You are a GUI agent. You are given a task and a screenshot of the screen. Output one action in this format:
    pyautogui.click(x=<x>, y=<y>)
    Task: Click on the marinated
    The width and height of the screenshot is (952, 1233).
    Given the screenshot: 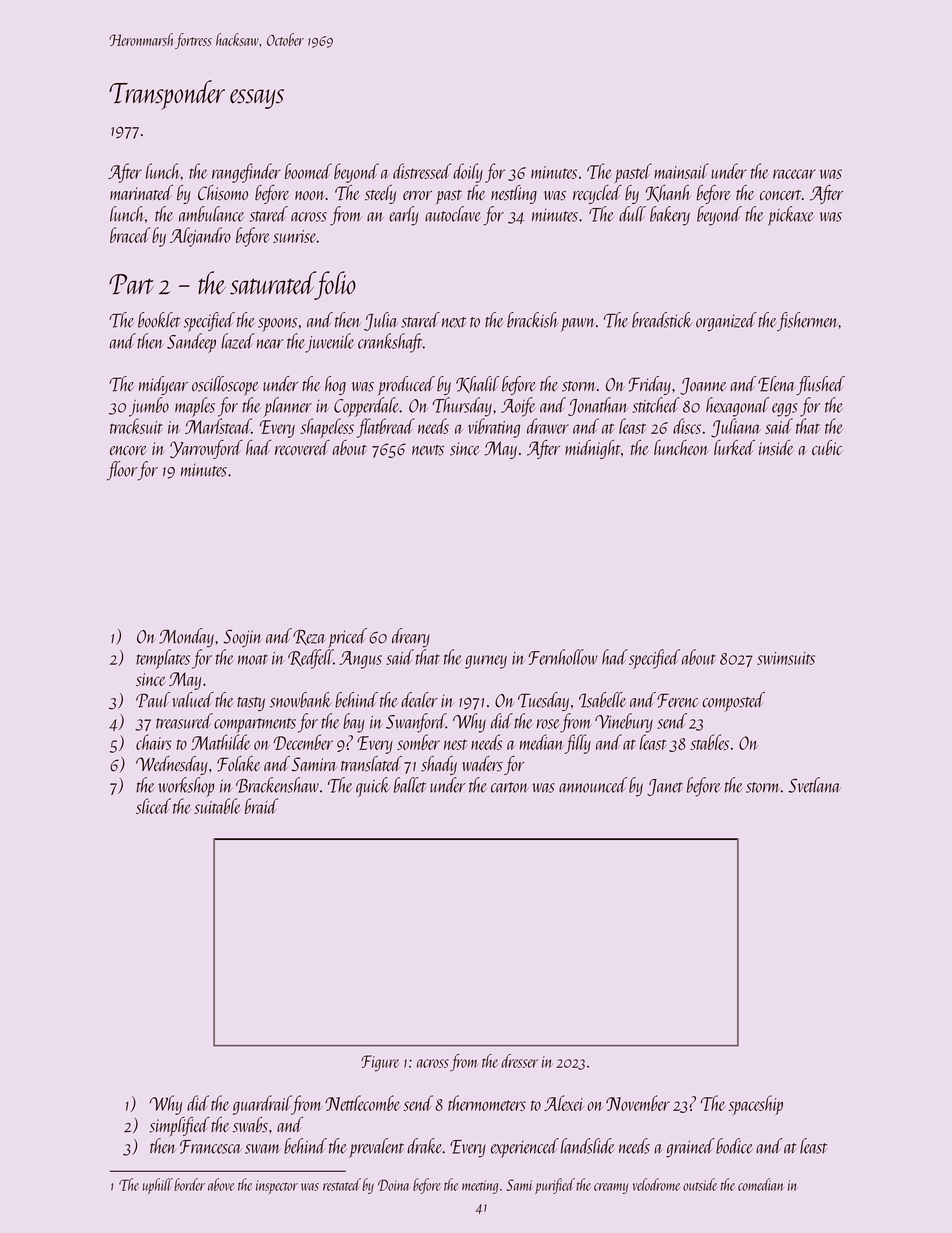 What is the action you would take?
    pyautogui.click(x=141, y=192)
